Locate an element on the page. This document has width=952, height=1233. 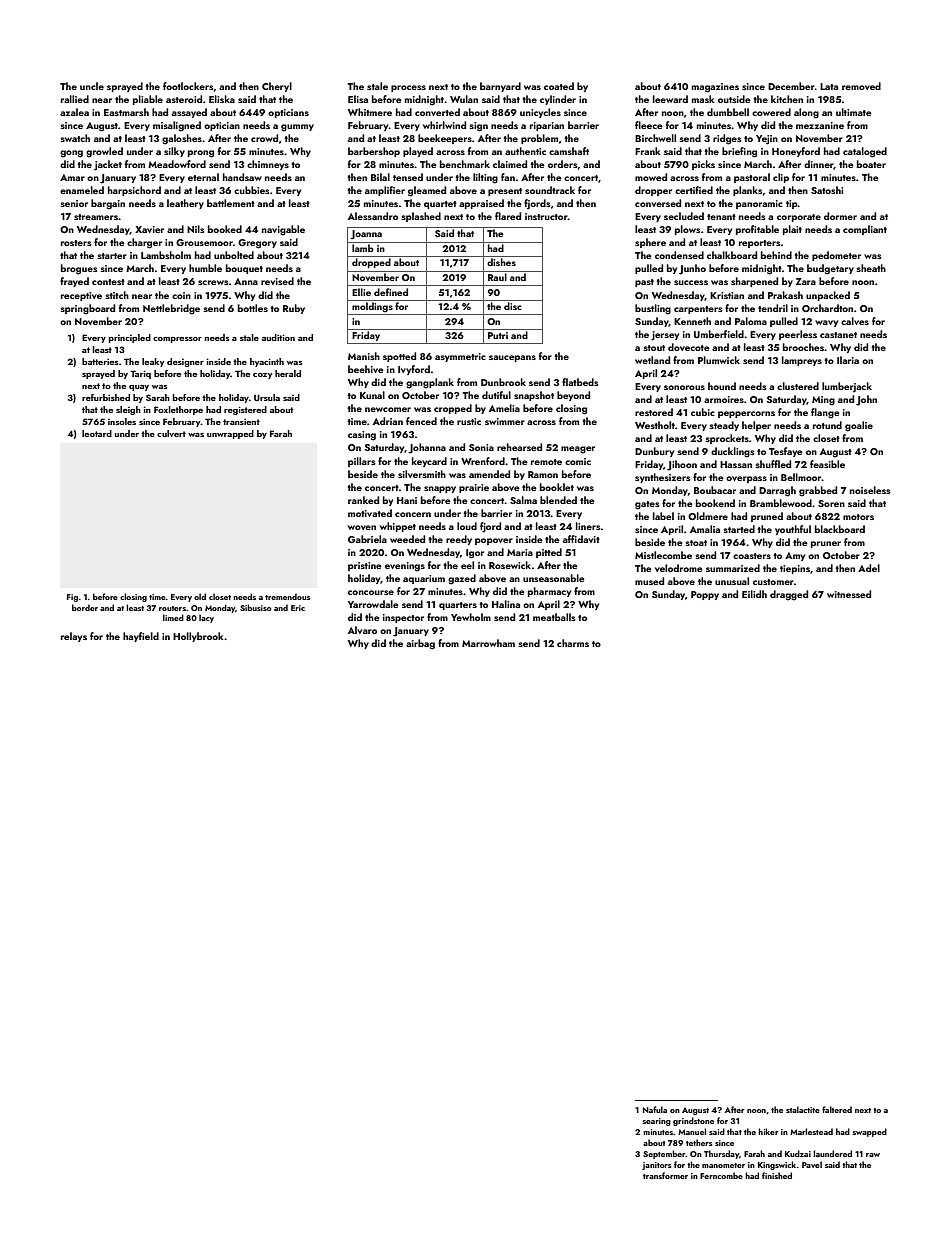
Ilaria is located at coordinates (848, 360).
